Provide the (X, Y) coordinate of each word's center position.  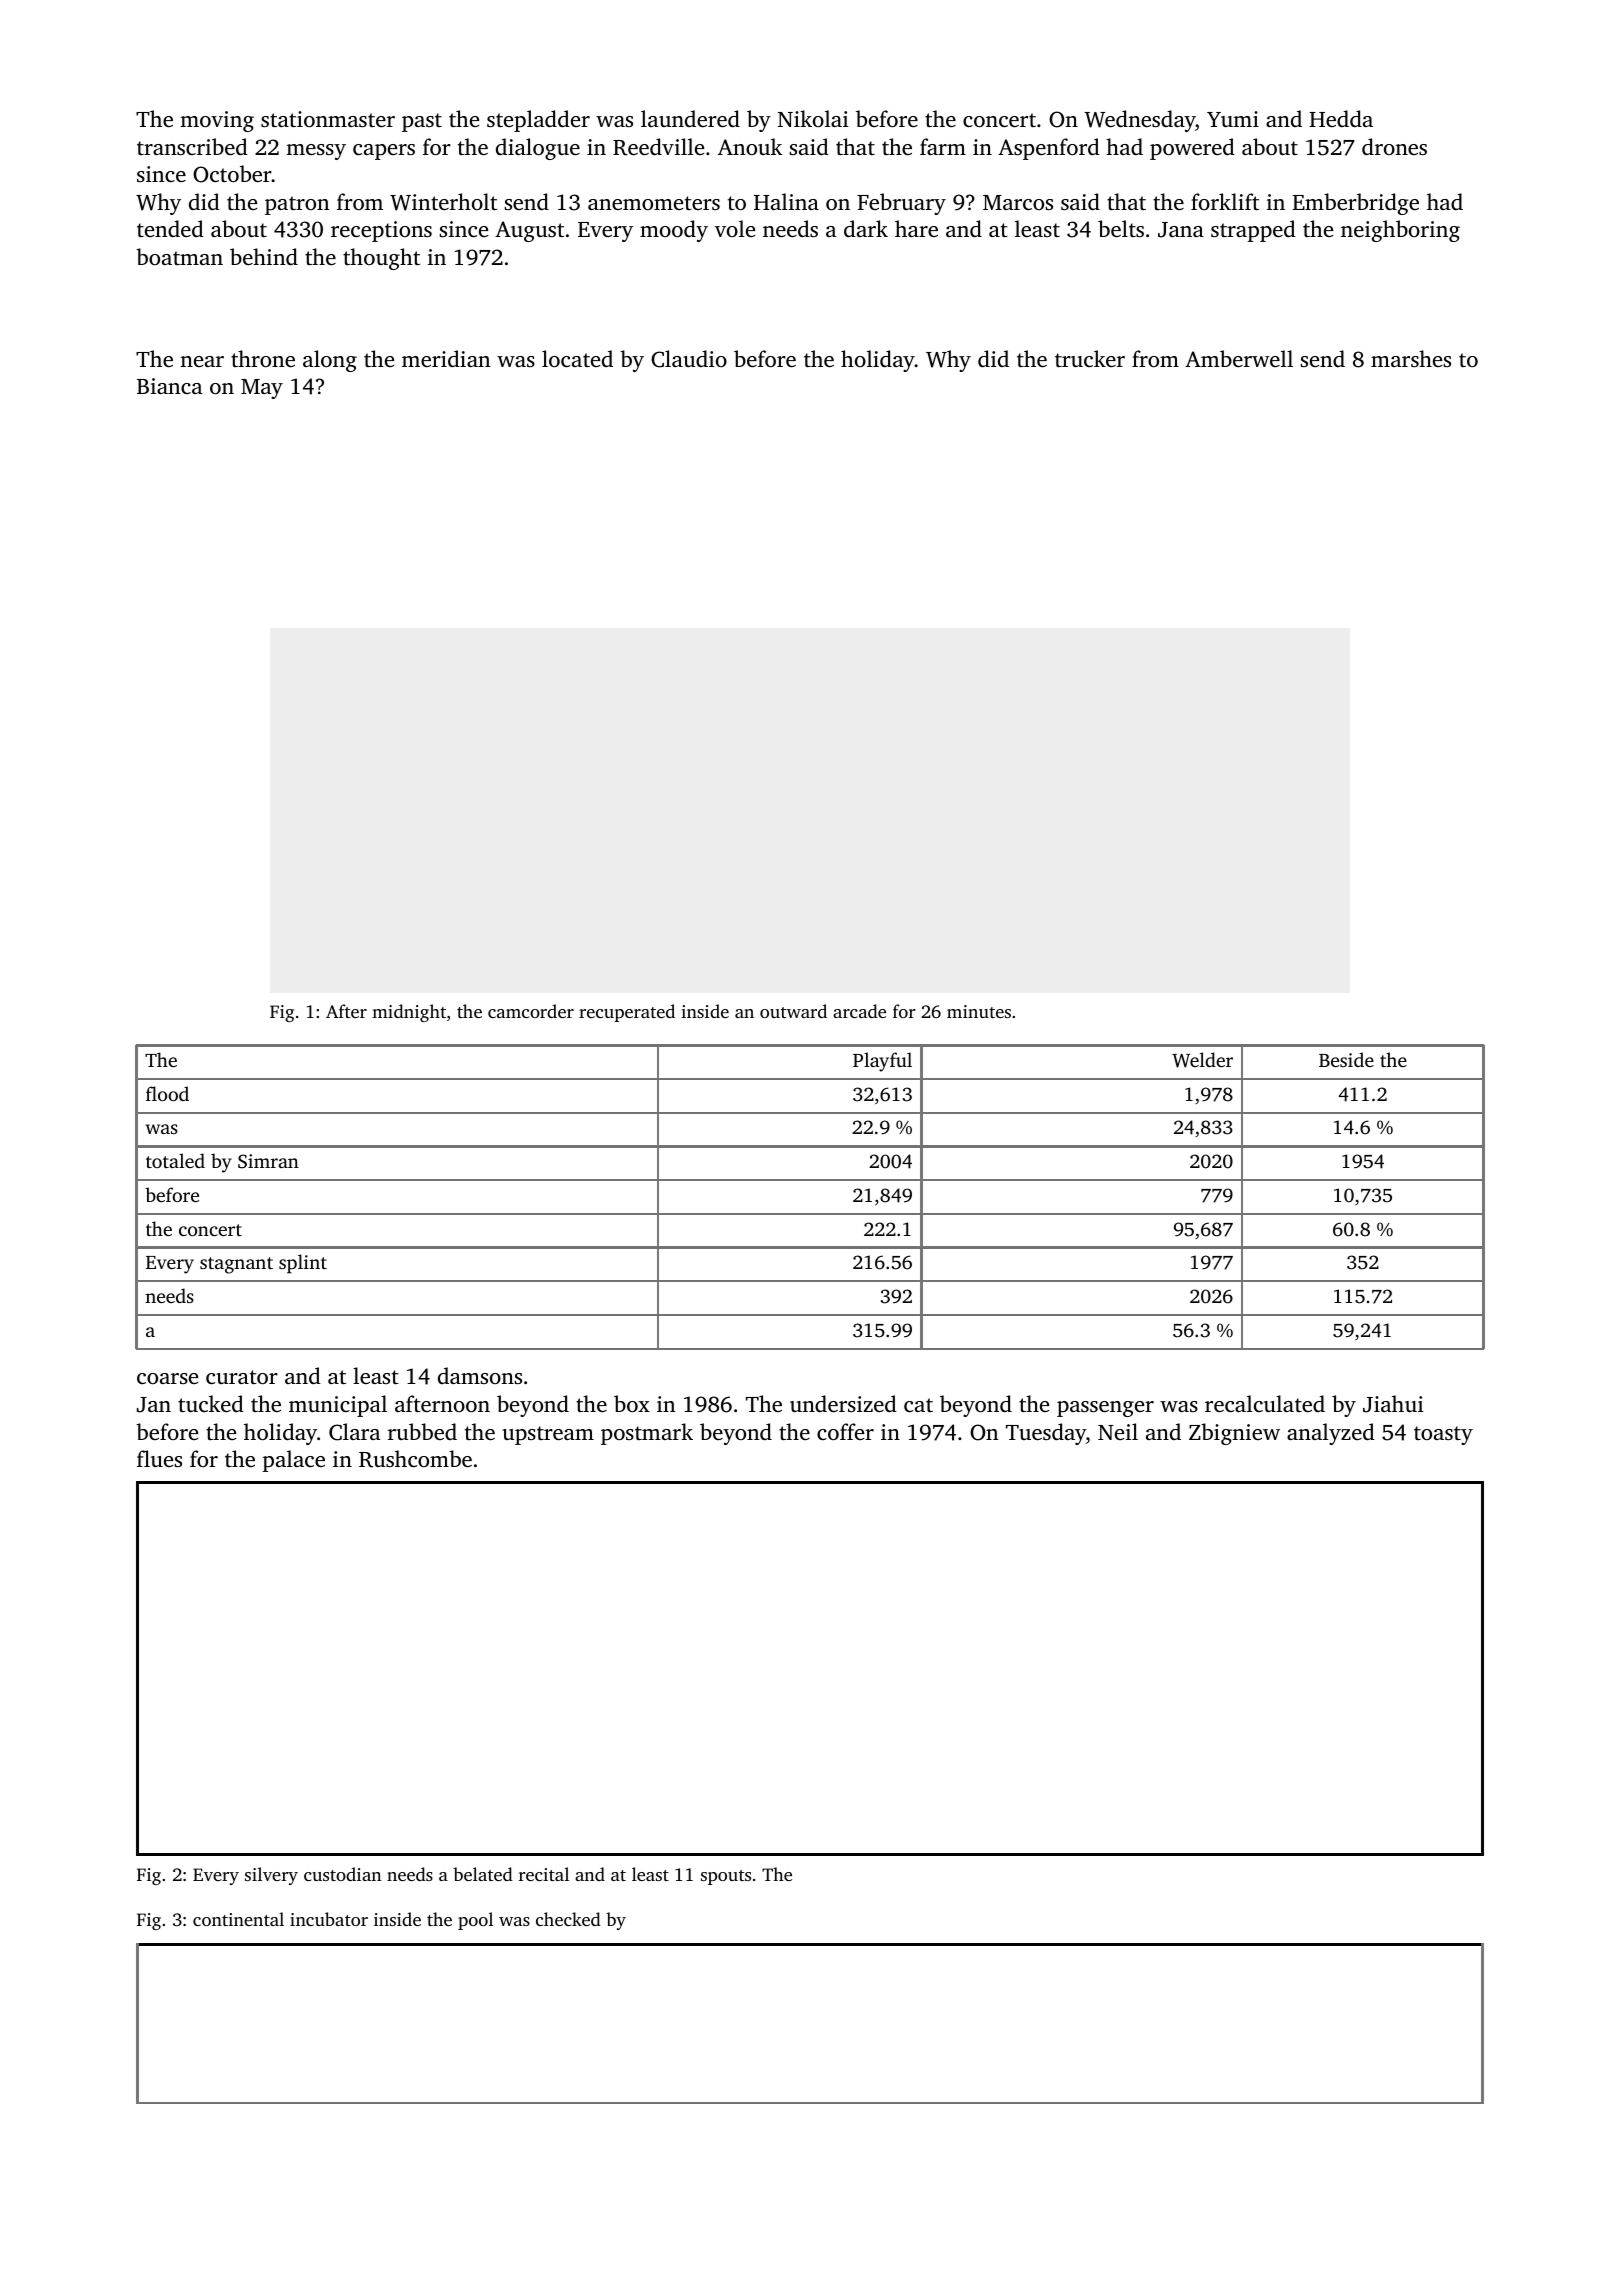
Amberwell (1239, 358)
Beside (1346, 1059)
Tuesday (1046, 1434)
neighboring (1400, 231)
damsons (480, 1375)
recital (544, 1874)
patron (297, 205)
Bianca (170, 386)
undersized (843, 1403)
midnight (409, 1013)
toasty (1443, 1435)
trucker (1090, 358)
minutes (979, 1011)
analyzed (1331, 1434)
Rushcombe (415, 1459)
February (901, 204)
